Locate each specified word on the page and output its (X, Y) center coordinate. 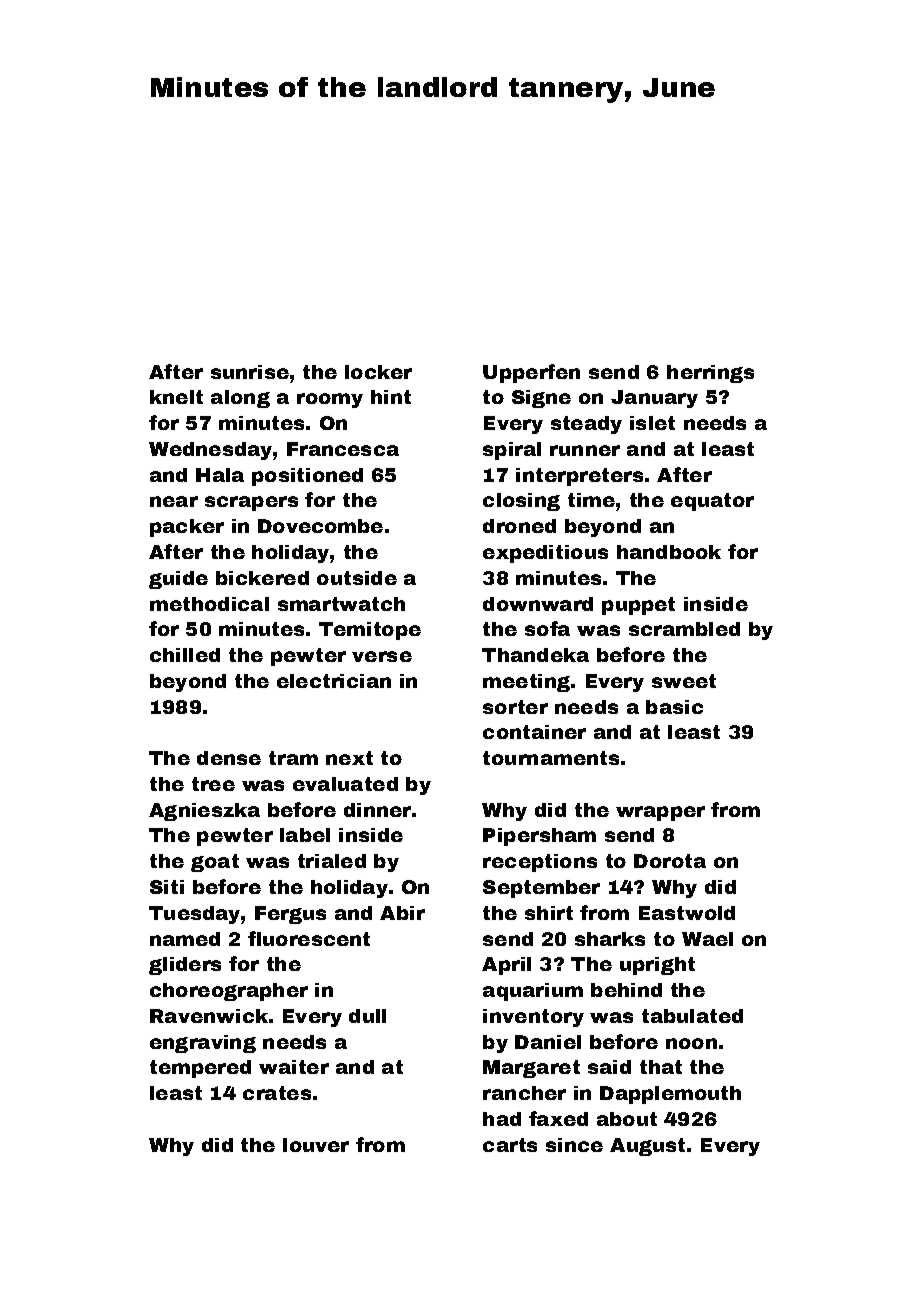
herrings (710, 374)
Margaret (531, 1069)
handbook (669, 552)
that (661, 1067)
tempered (200, 1069)
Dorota (670, 861)
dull (367, 1016)
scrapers (251, 503)
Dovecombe (320, 526)
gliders (185, 966)
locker (378, 372)
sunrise (250, 372)
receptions (540, 863)
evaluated (345, 784)
